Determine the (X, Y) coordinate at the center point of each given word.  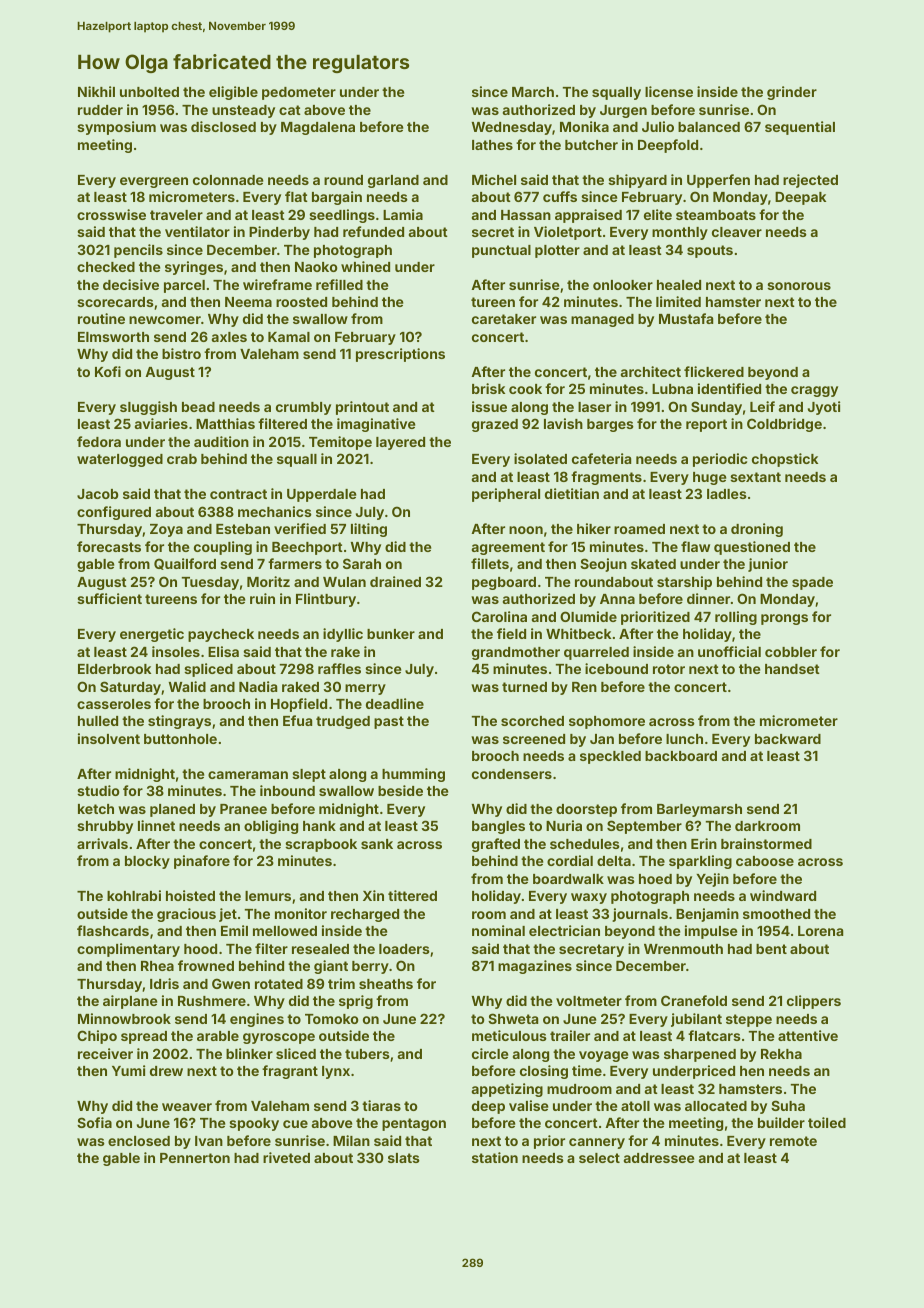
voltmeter (589, 1001)
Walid (187, 686)
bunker (391, 634)
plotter (557, 251)
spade (812, 583)
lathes (492, 145)
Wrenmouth (683, 949)
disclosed (223, 126)
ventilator (197, 231)
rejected (810, 181)
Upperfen (718, 181)
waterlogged (120, 460)
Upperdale (322, 495)
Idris (164, 983)
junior (768, 565)
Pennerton (195, 1158)
